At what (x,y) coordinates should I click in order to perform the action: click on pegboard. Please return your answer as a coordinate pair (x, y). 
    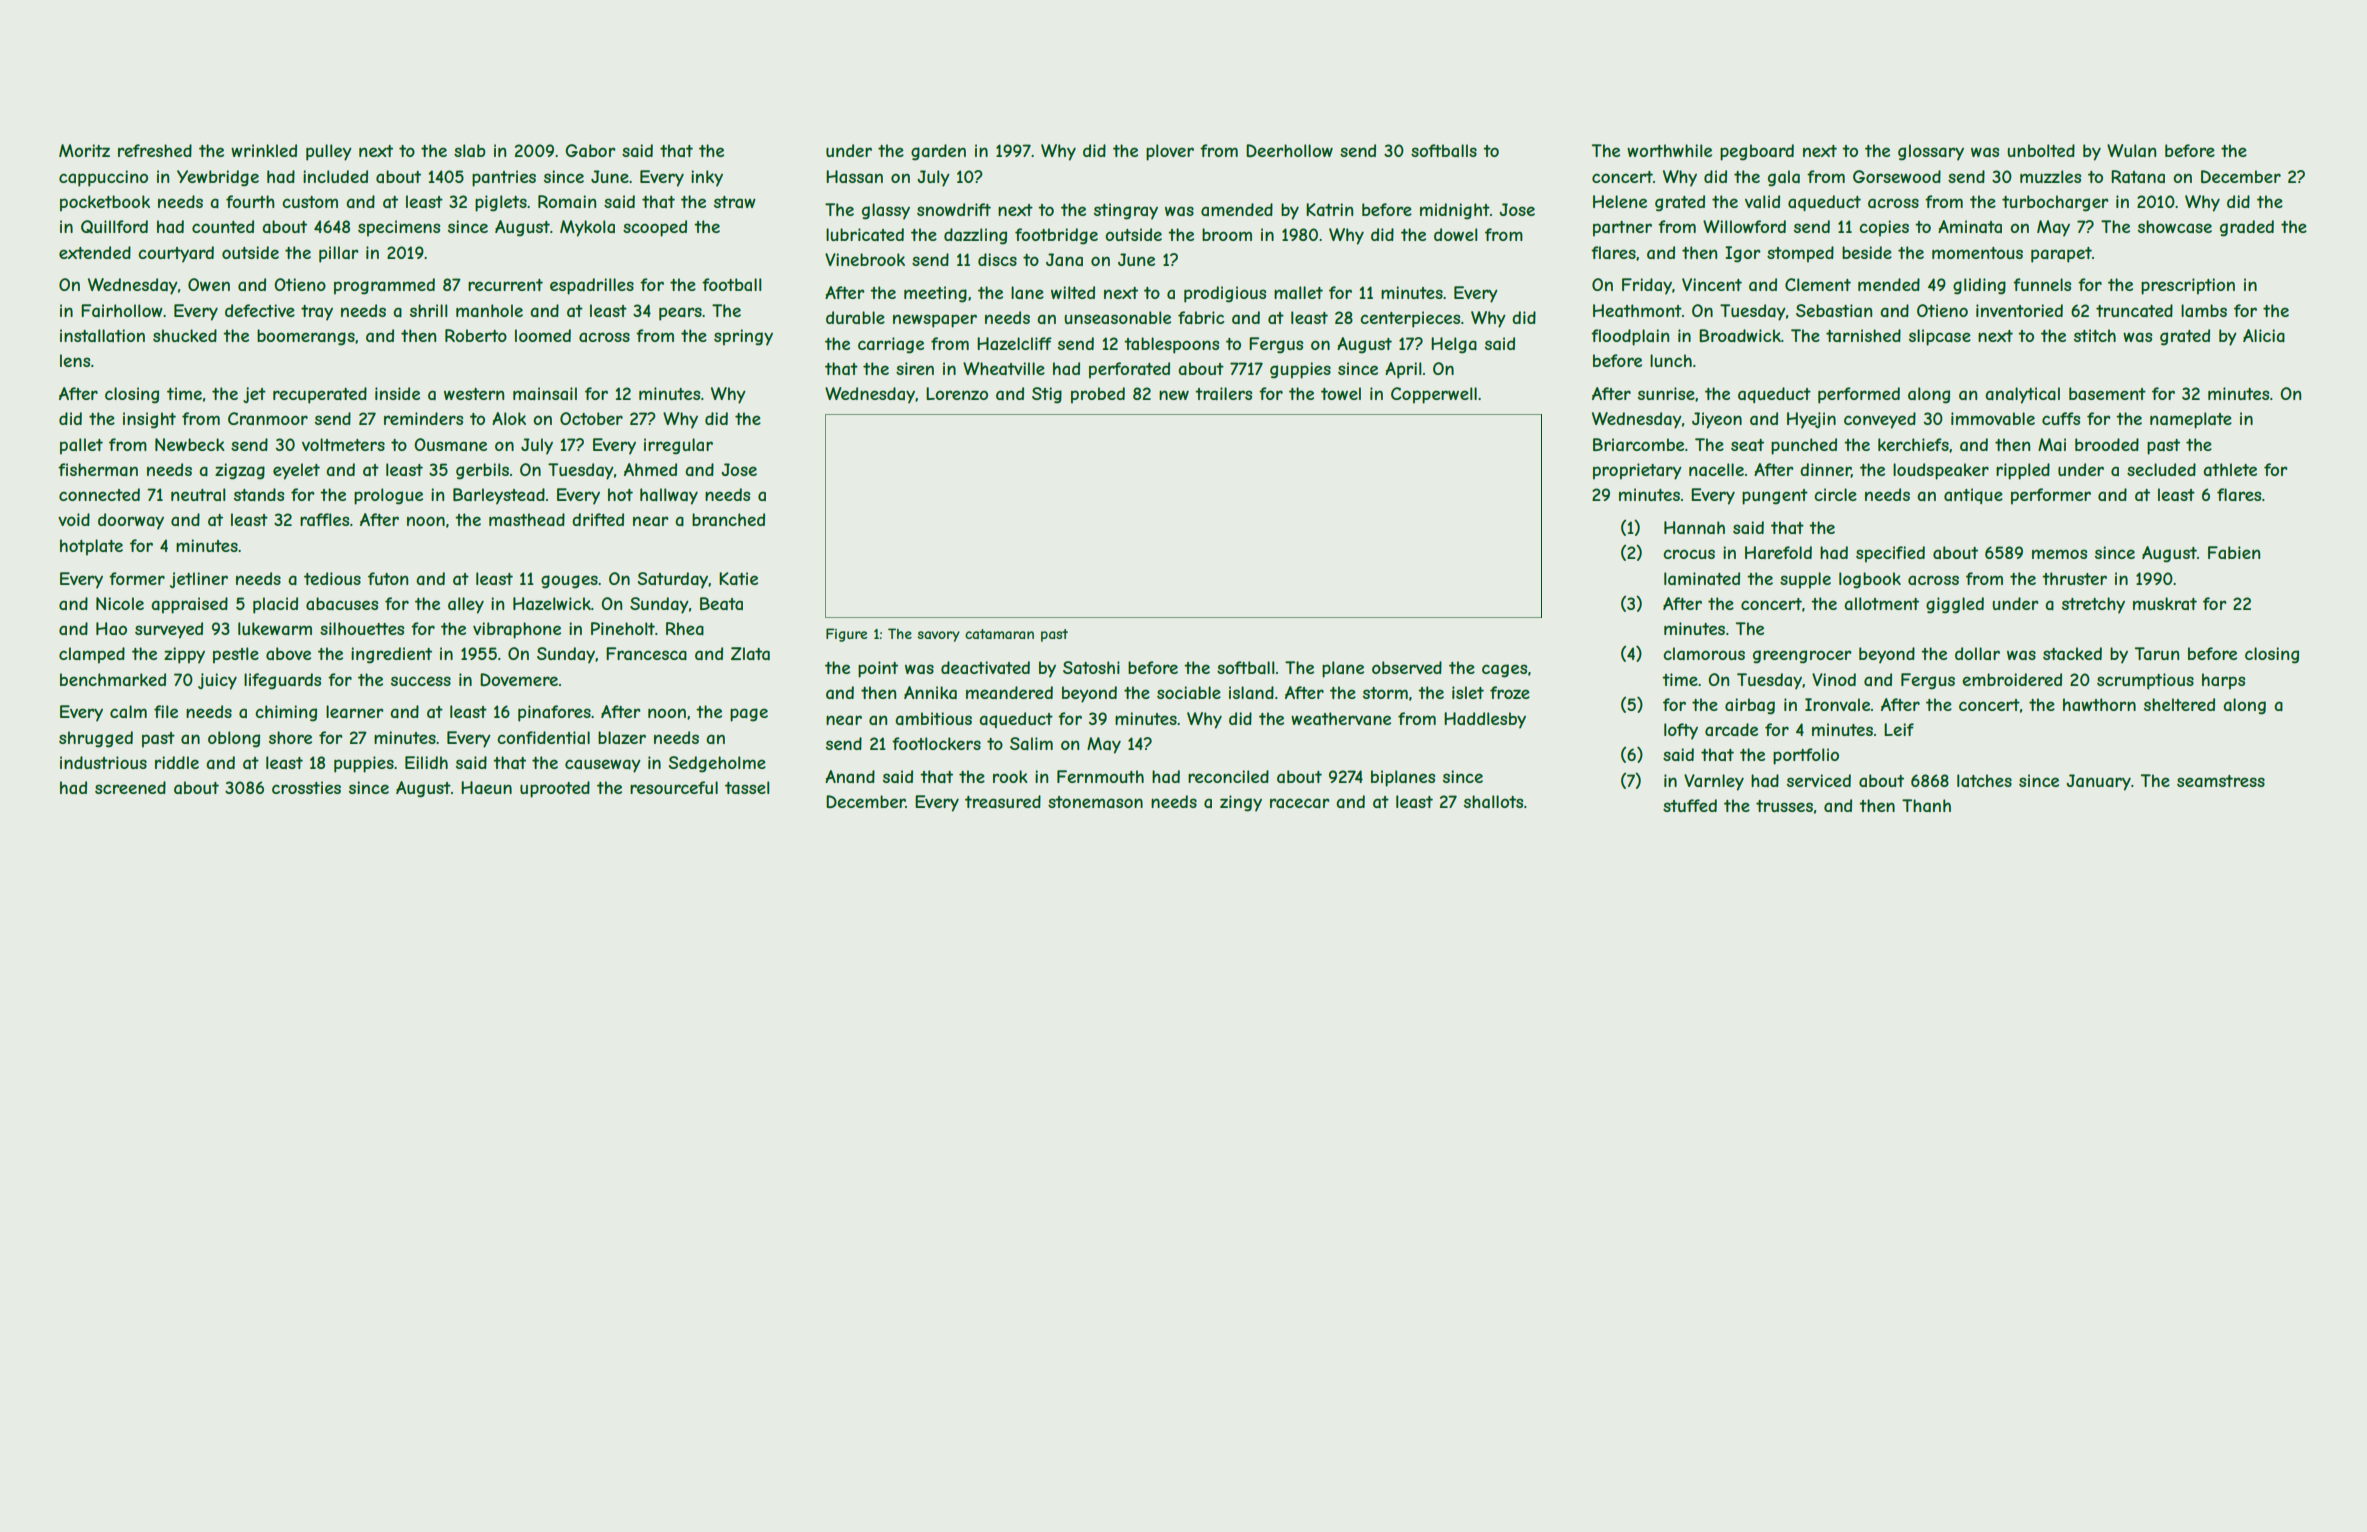
    Looking at the image, I should click on (1757, 152).
